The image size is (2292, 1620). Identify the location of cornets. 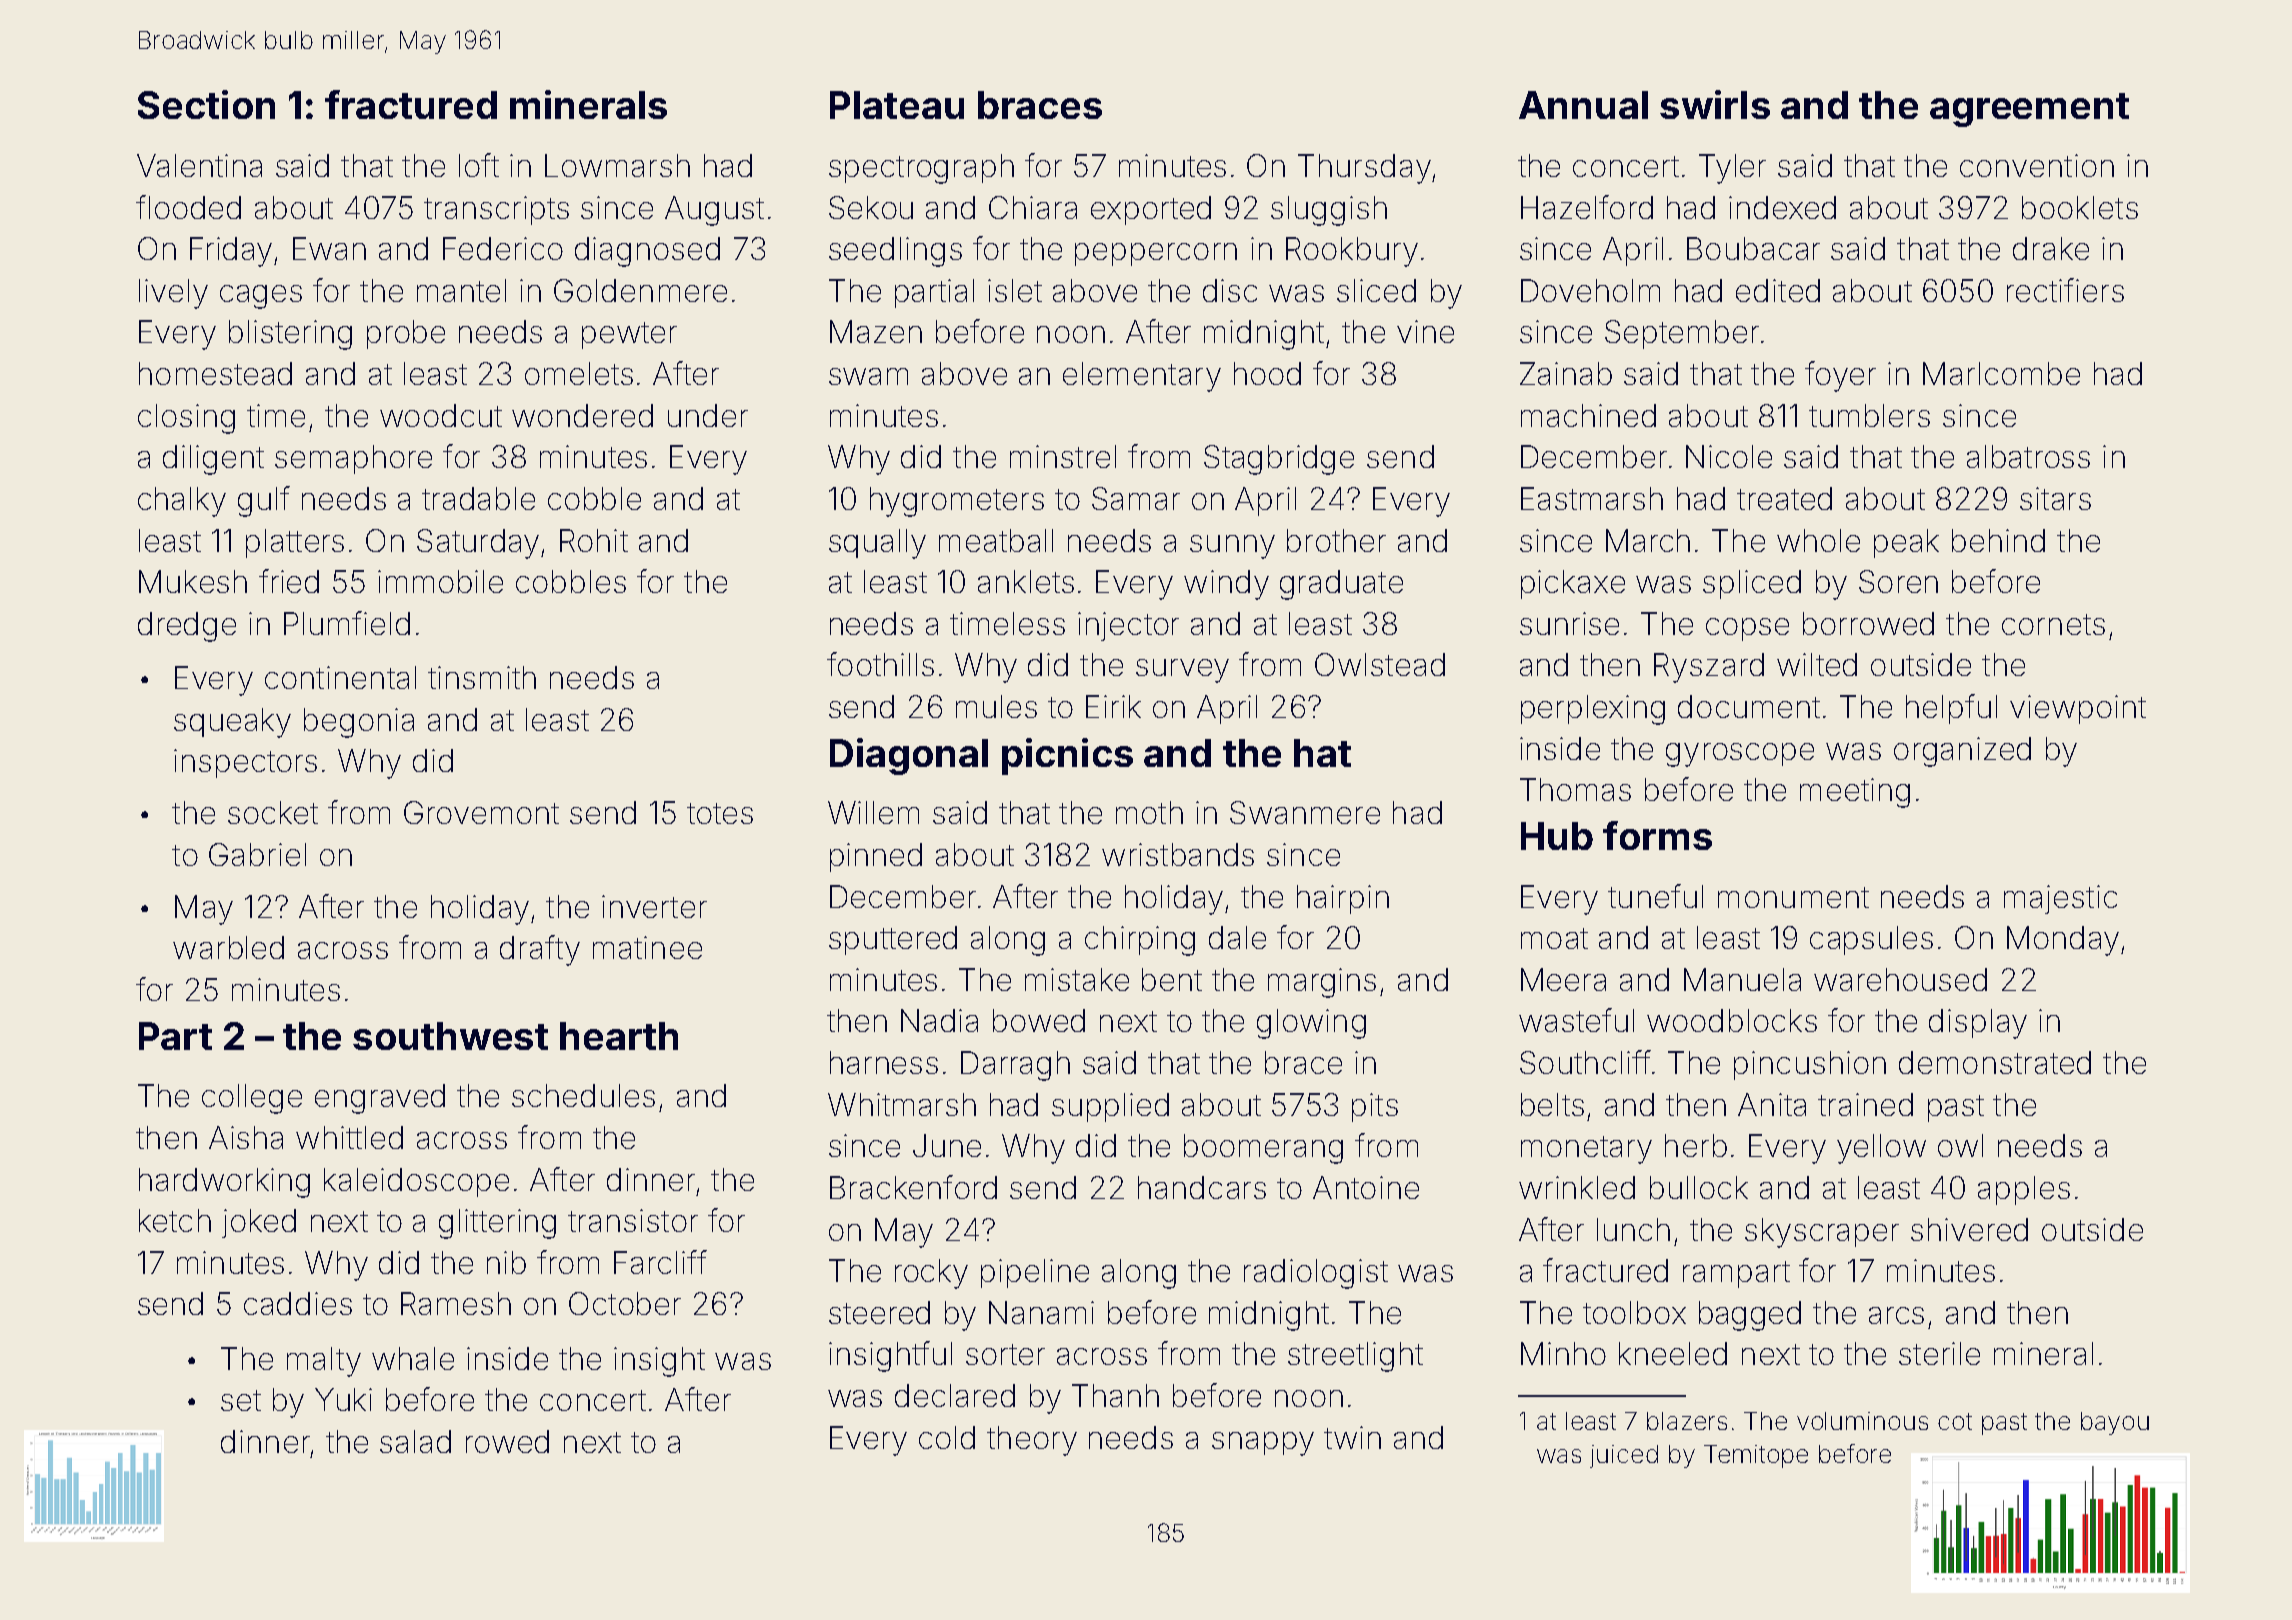
(2053, 624).
